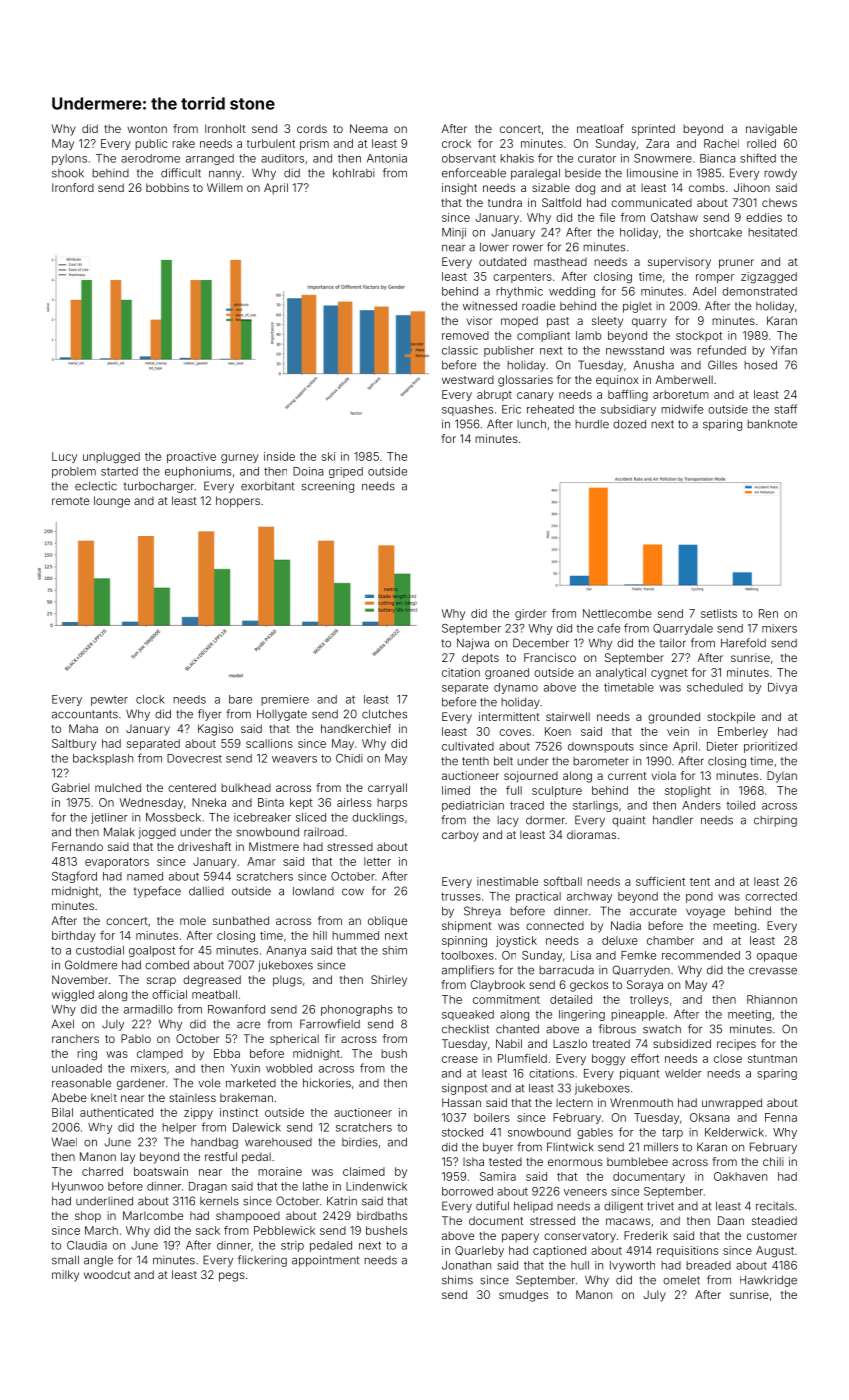 This screenshot has width=849, height=1400. I want to click on inside, so click(279, 456).
